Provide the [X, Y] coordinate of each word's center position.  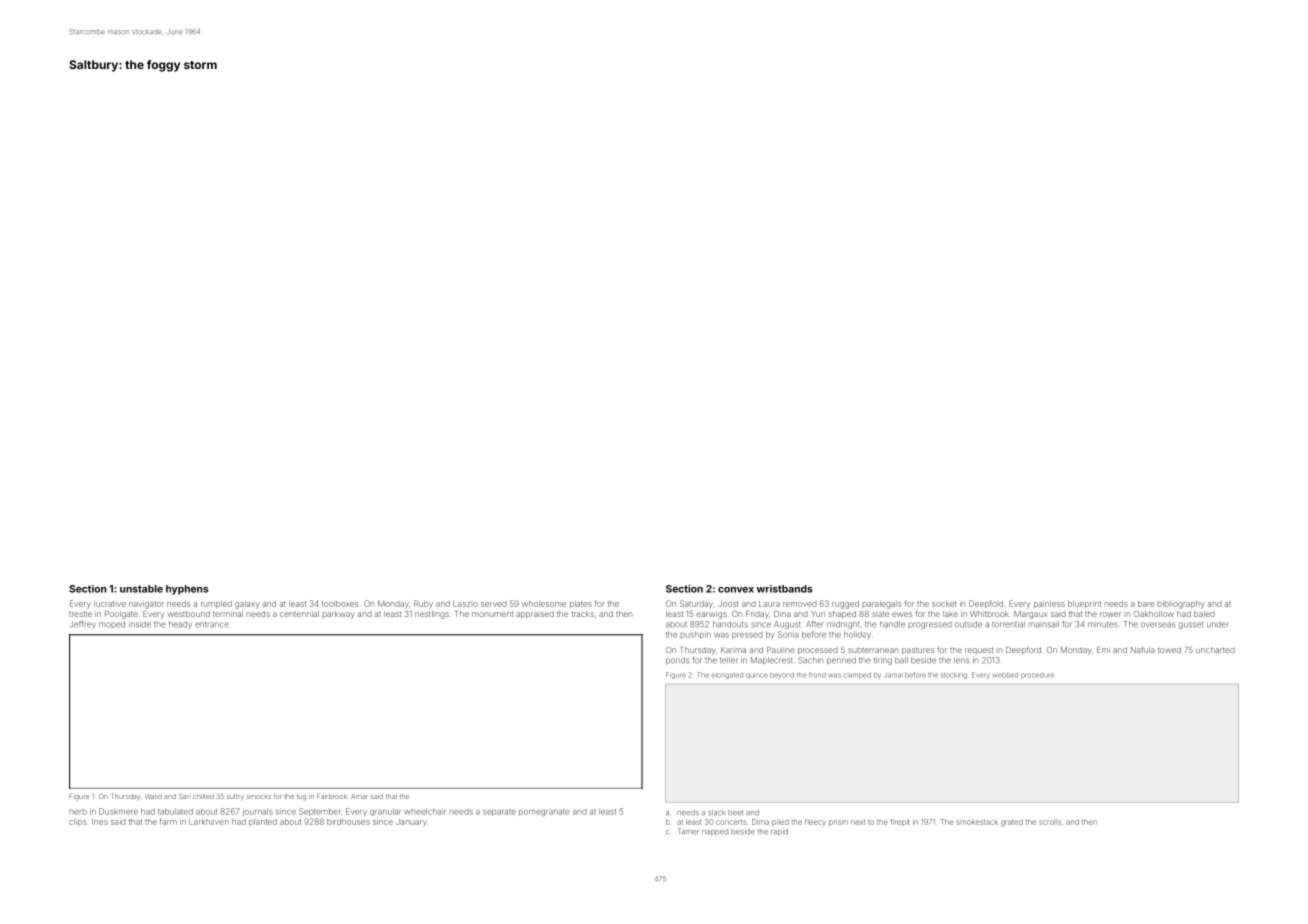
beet [735, 813]
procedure [1037, 676]
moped [112, 624]
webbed [1005, 675]
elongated [727, 676]
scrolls [1050, 822]
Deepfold [986, 604]
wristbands [785, 589]
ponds [677, 661]
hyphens [187, 590]
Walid [153, 796]
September [319, 812]
